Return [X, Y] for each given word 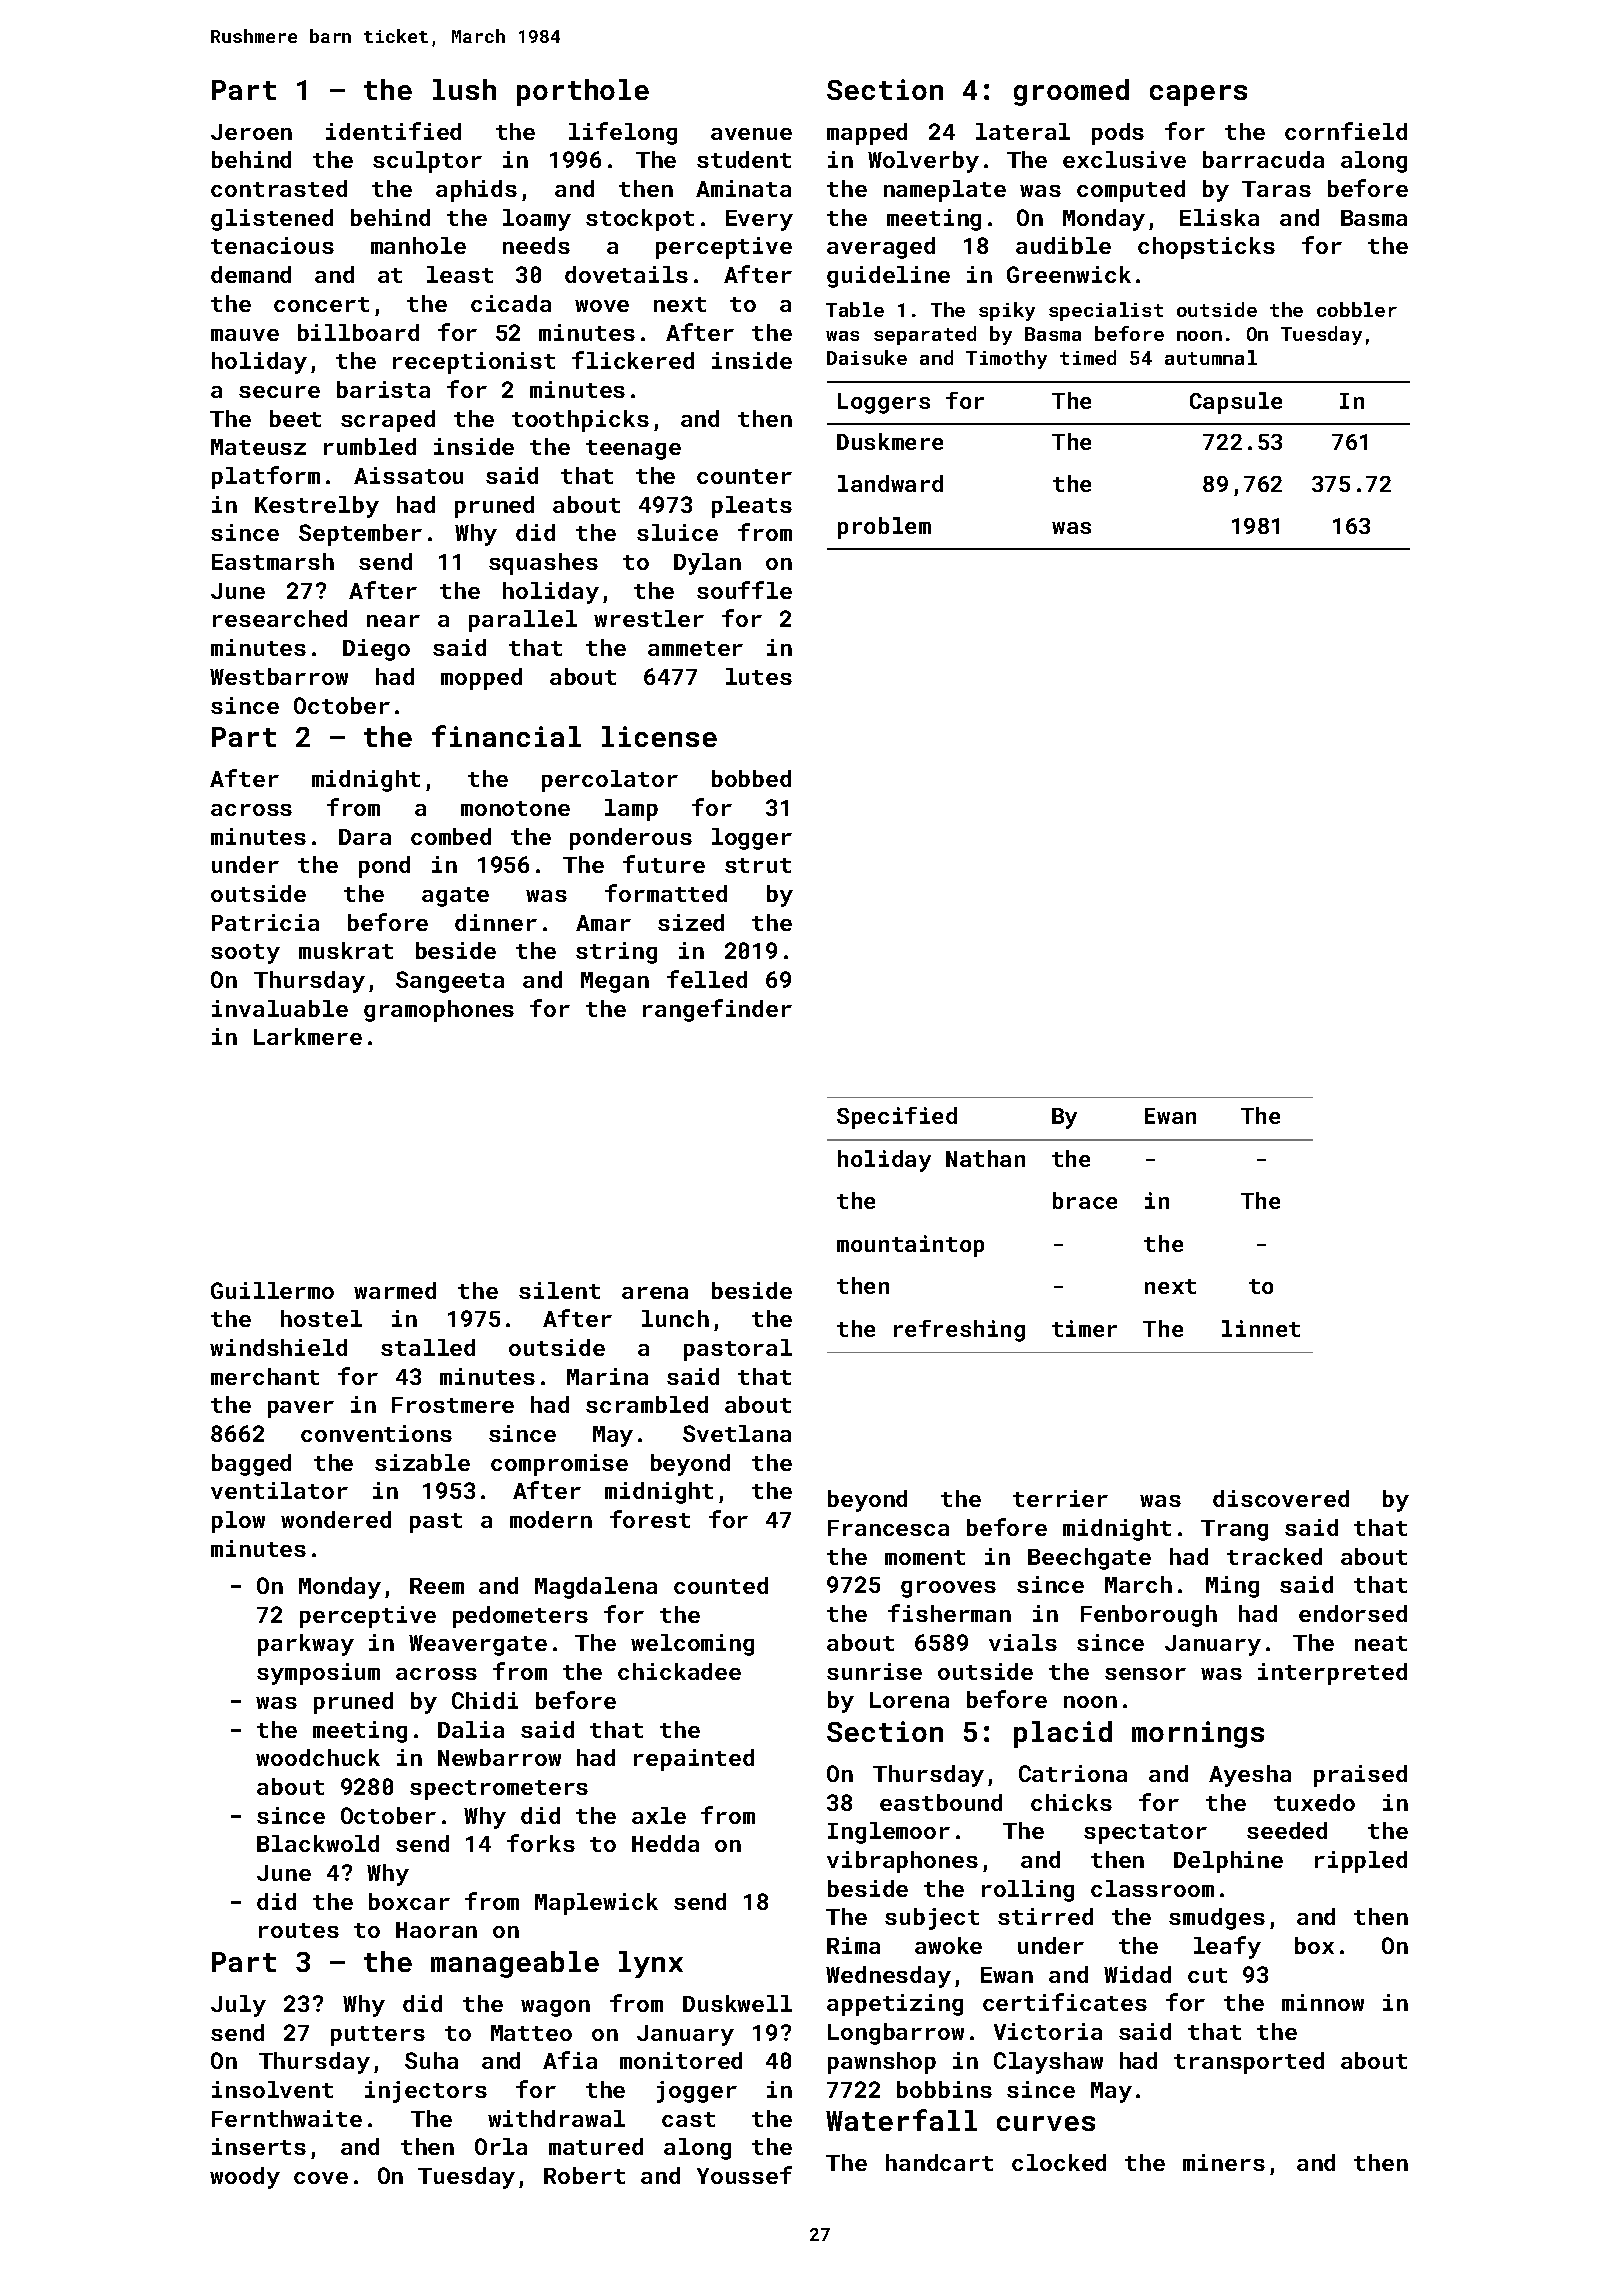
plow [238, 1522]
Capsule [1236, 403]
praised [1360, 1776]
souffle [744, 590]
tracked [1274, 1556]
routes [299, 1930]
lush [464, 89]
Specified [897, 1118]
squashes [543, 564]
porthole [583, 92]
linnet [1261, 1328]
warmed [395, 1290]
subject [932, 1919]
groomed [1071, 92]
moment [925, 1557]
